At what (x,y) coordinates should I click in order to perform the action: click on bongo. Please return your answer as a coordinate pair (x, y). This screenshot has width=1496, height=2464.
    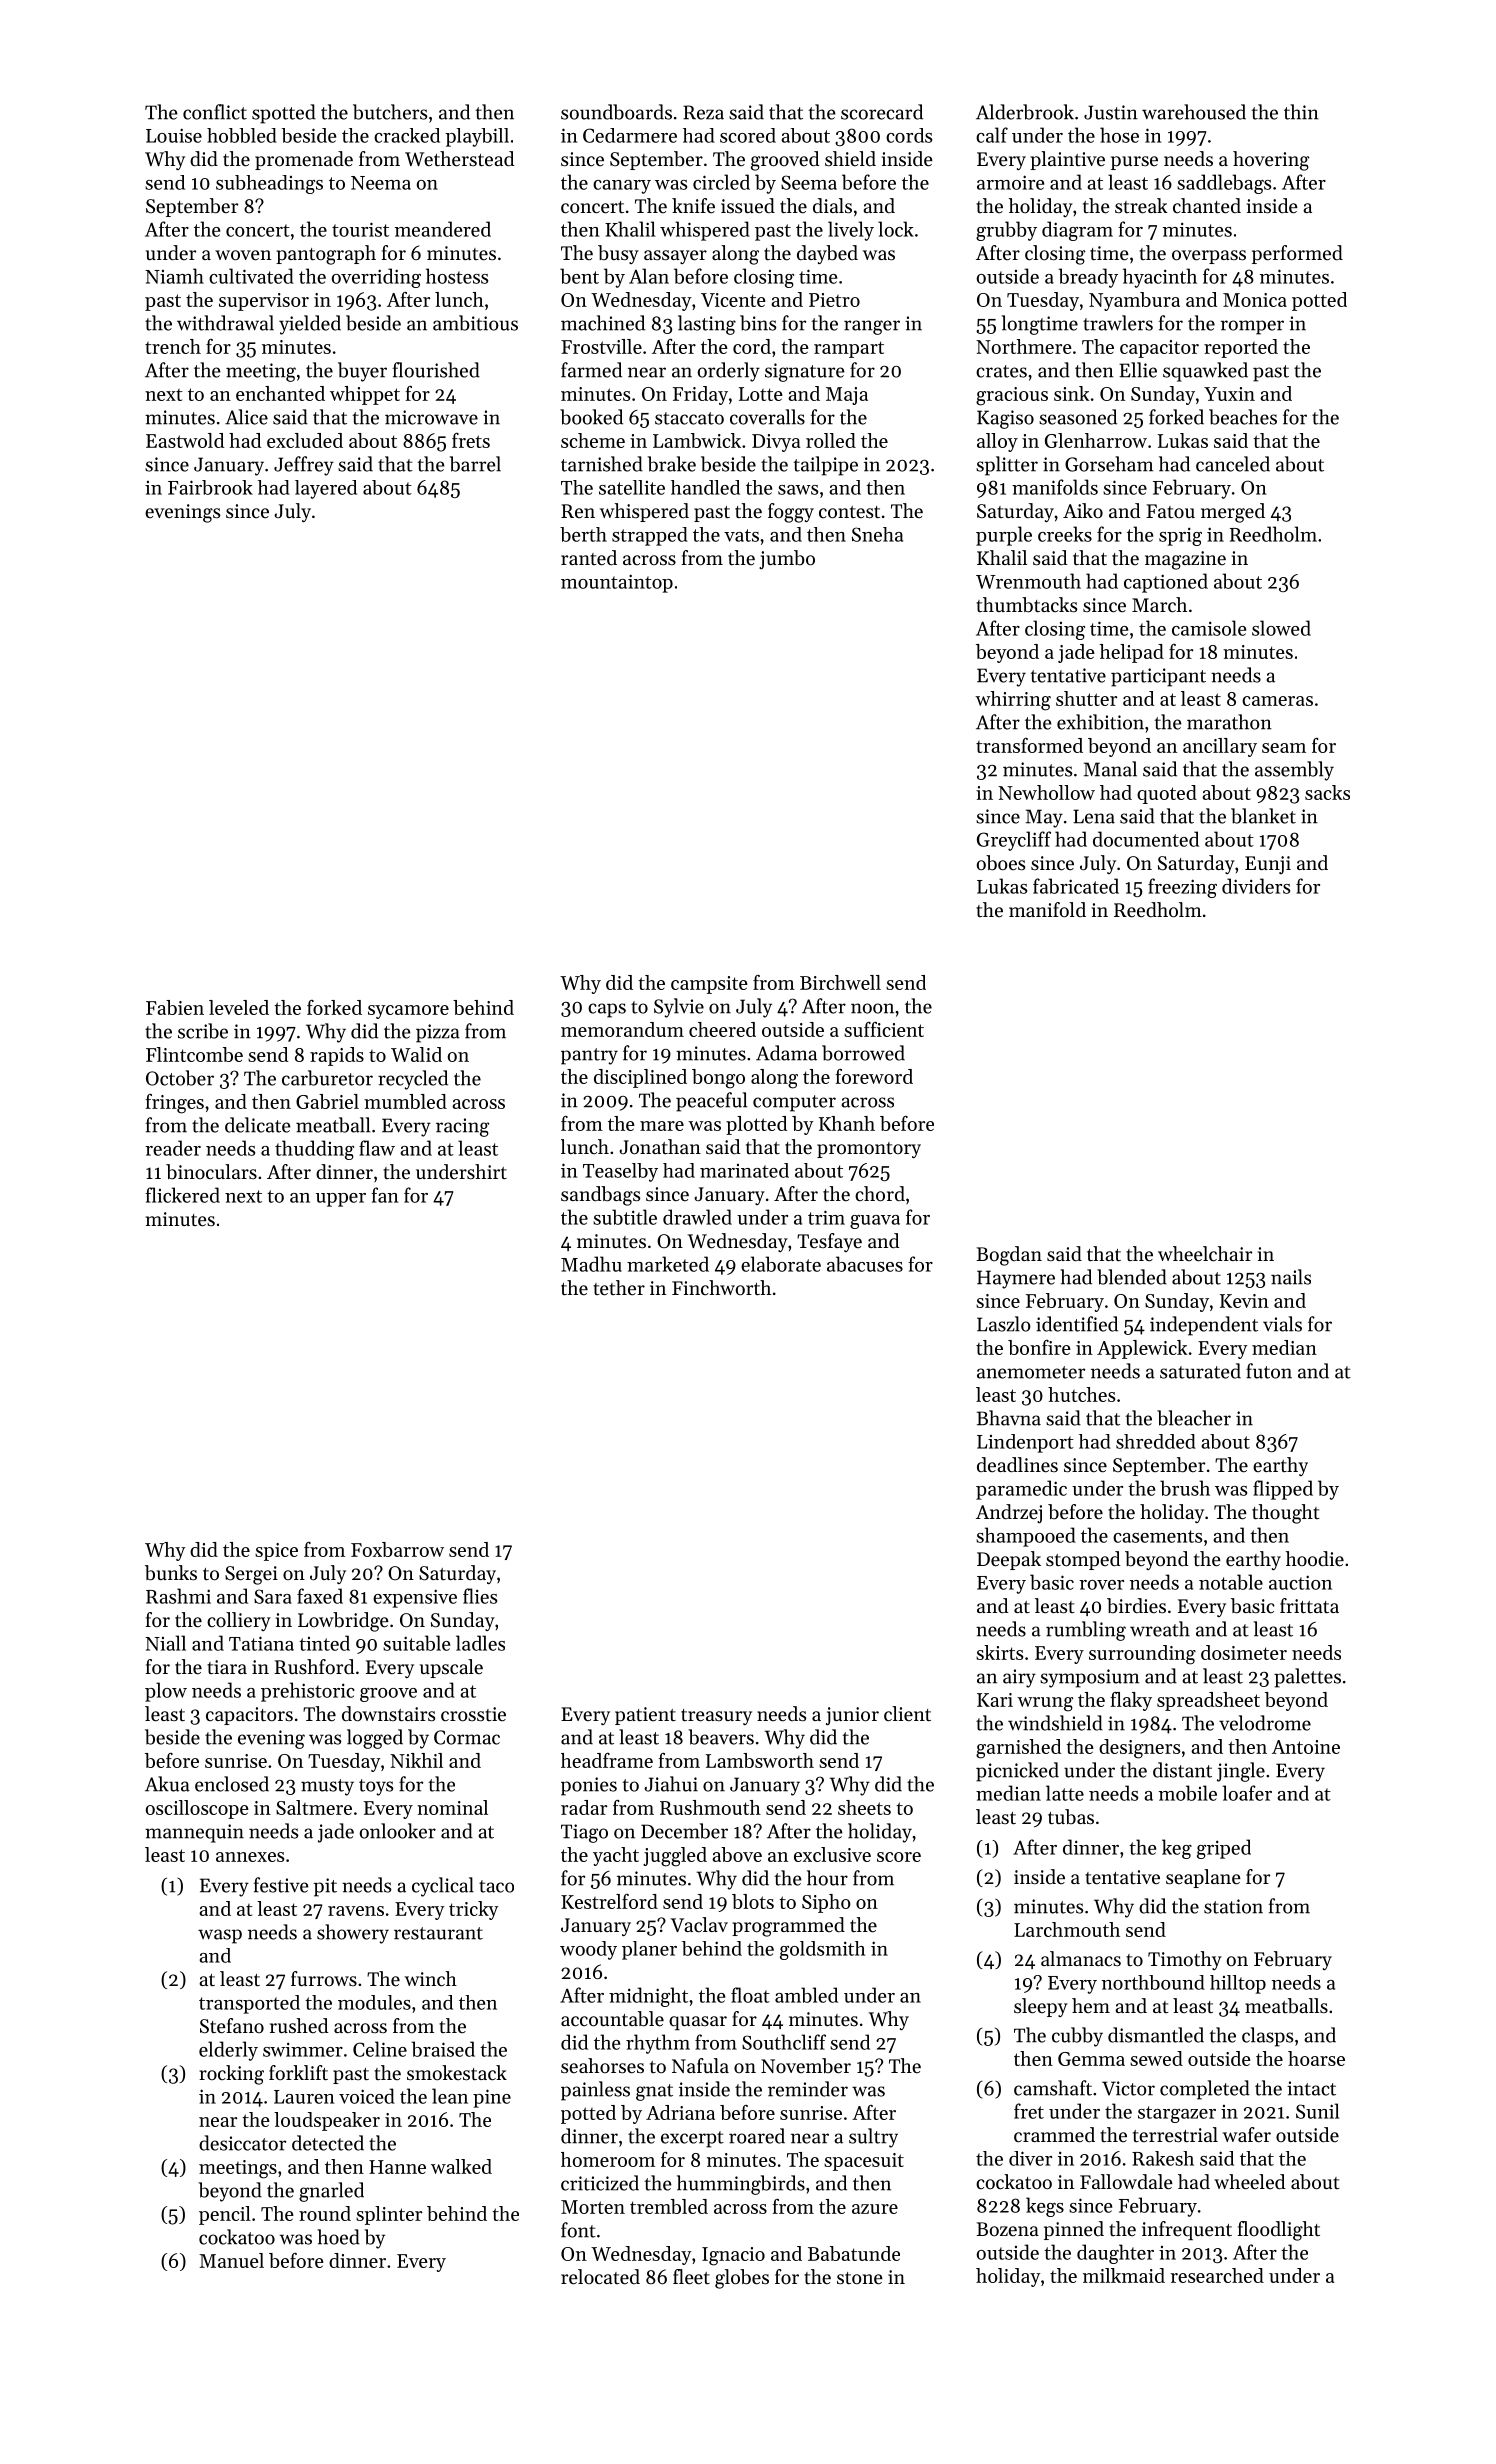
    Looking at the image, I should click on (718, 1079).
